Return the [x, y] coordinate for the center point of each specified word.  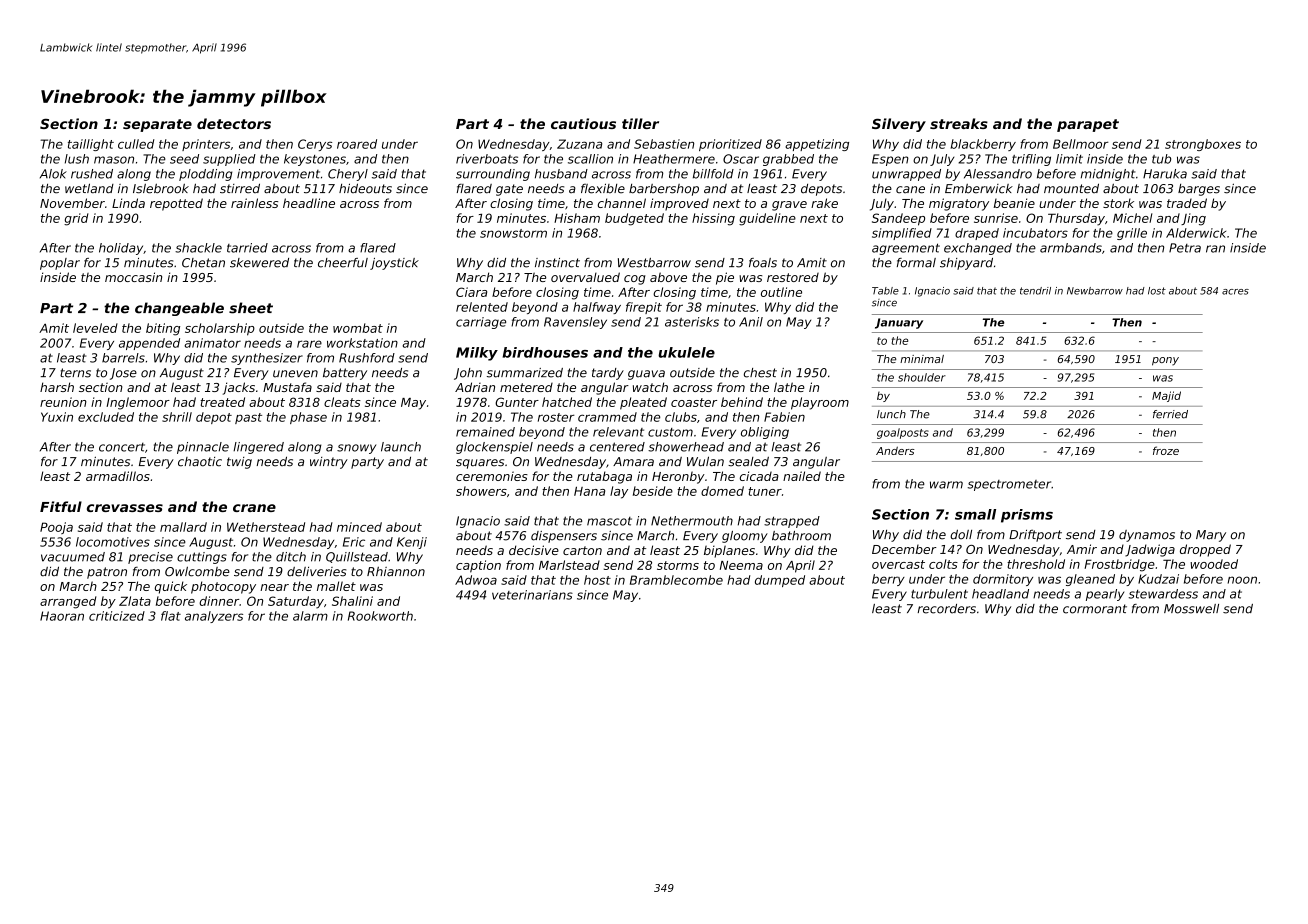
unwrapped [906, 175]
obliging [765, 433]
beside [653, 491]
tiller [640, 123]
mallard [183, 527]
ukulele [686, 352]
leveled [95, 328]
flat [171, 616]
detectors [234, 123]
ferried [1170, 414]
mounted [1071, 188]
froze [1166, 450]
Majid [1166, 396]
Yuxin [57, 417]
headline [309, 203]
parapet [1088, 125]
